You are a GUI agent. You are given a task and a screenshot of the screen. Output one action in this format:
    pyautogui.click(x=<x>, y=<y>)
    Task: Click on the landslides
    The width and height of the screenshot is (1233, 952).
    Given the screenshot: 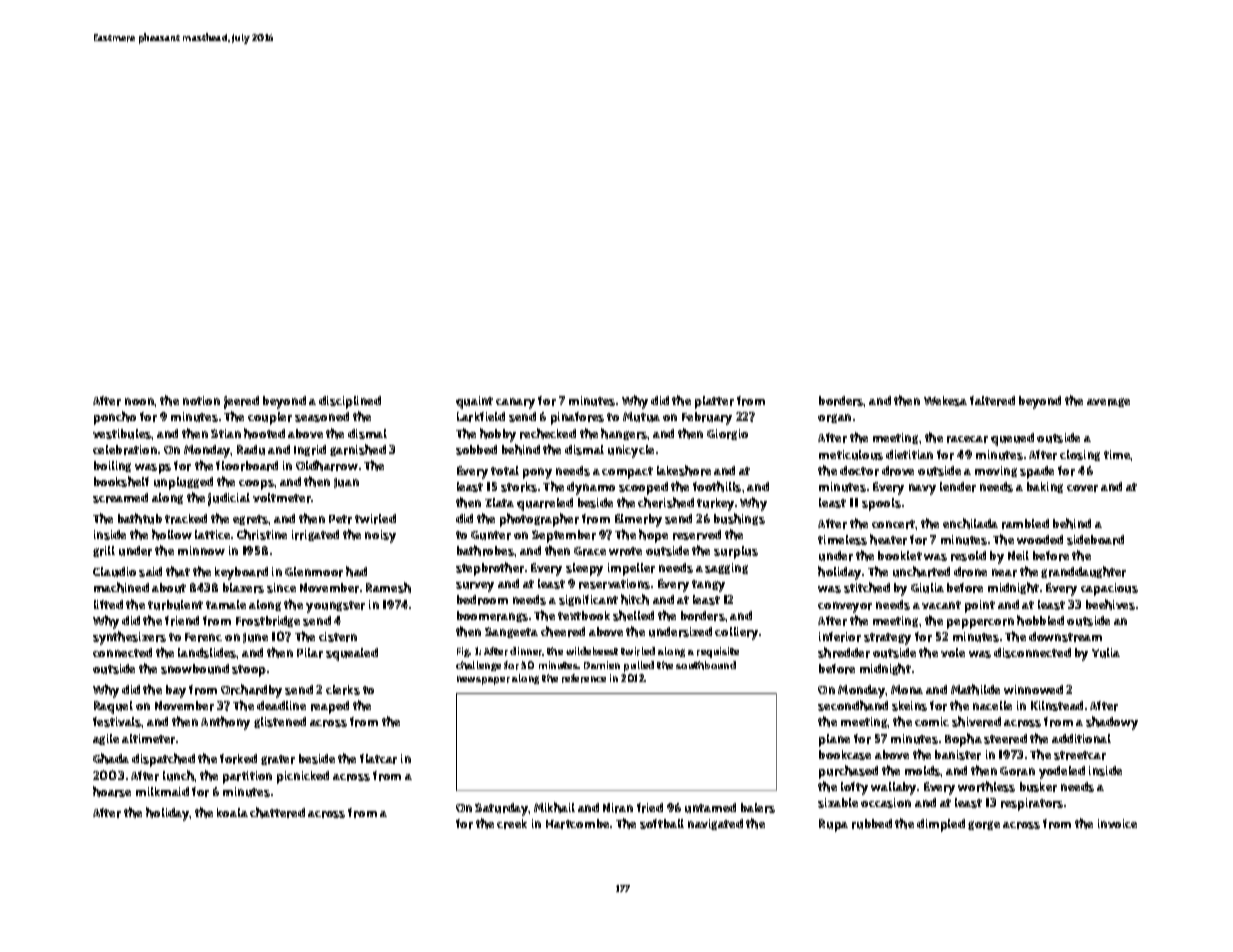 What is the action you would take?
    pyautogui.click(x=207, y=653)
